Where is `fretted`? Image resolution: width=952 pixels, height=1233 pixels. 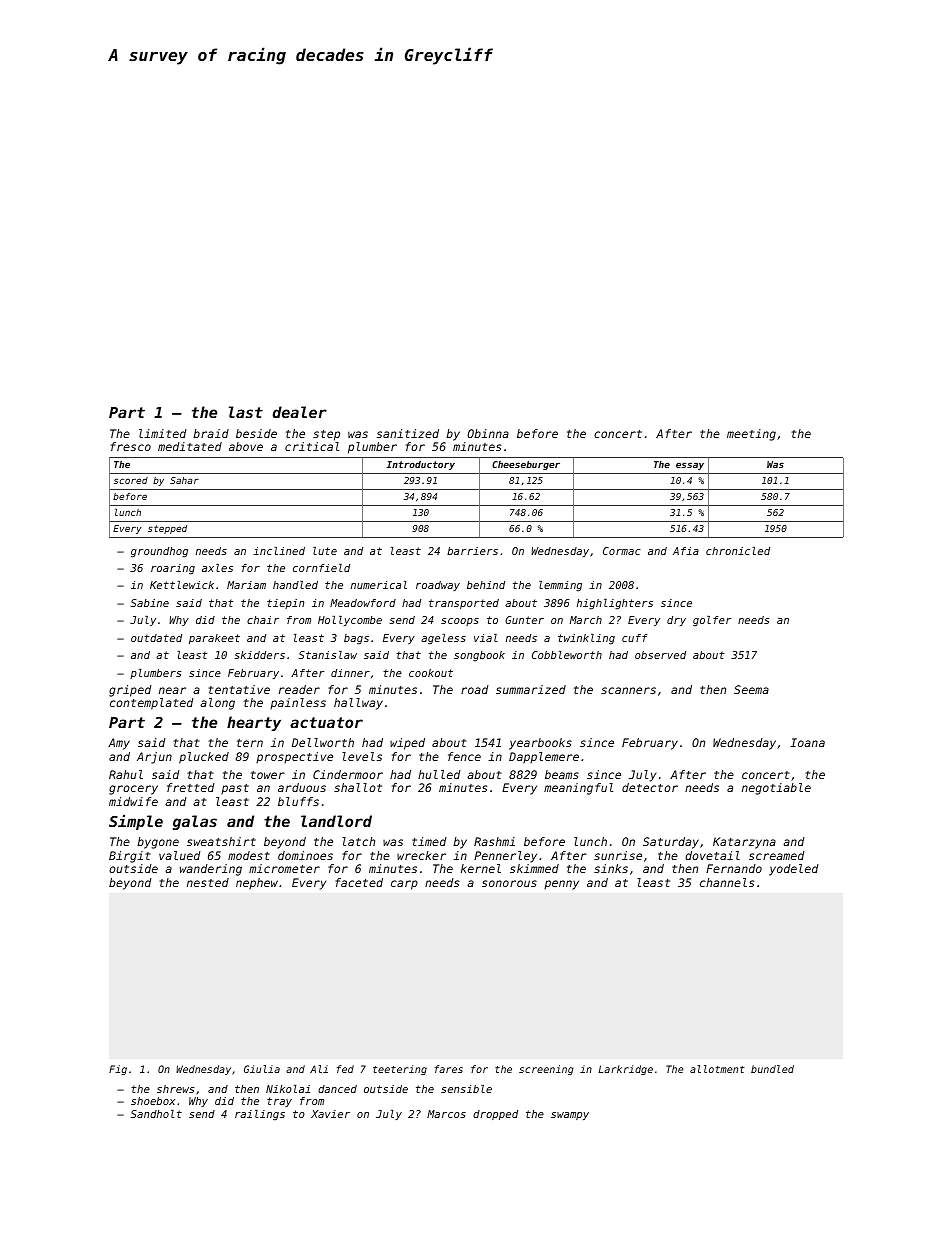 fretted is located at coordinates (191, 787).
